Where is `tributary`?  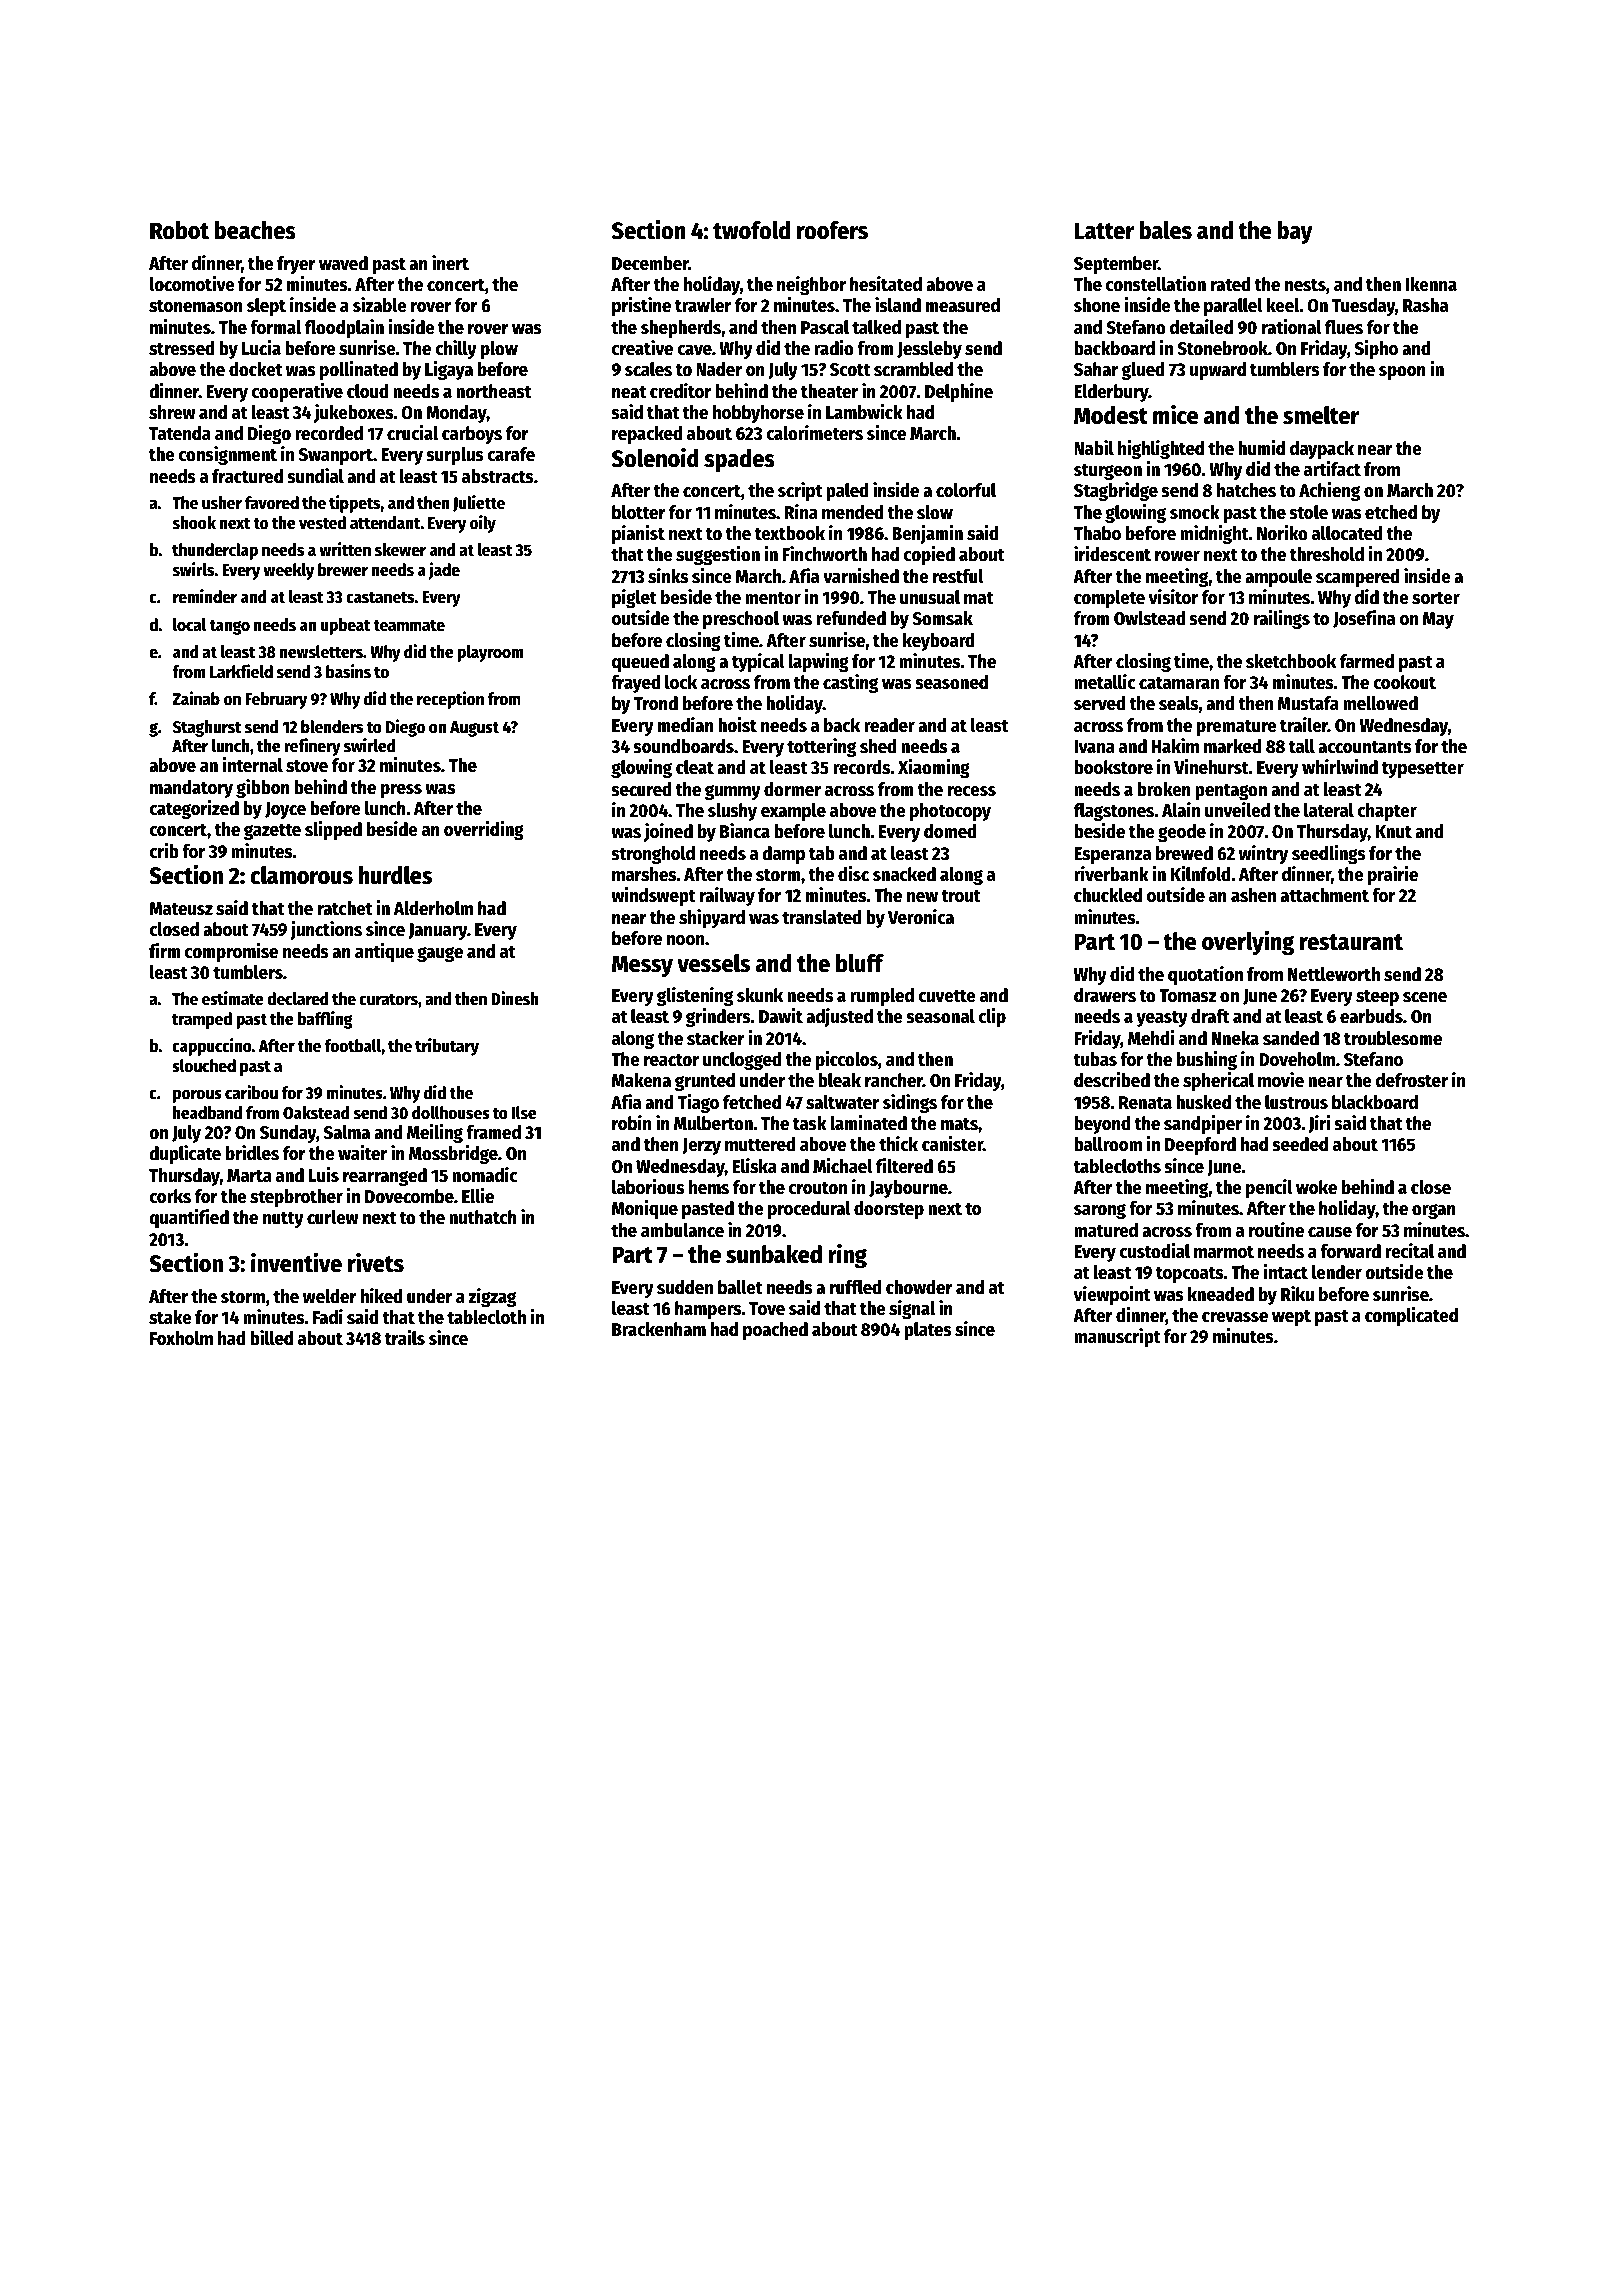 tributary is located at coordinates (447, 1047).
